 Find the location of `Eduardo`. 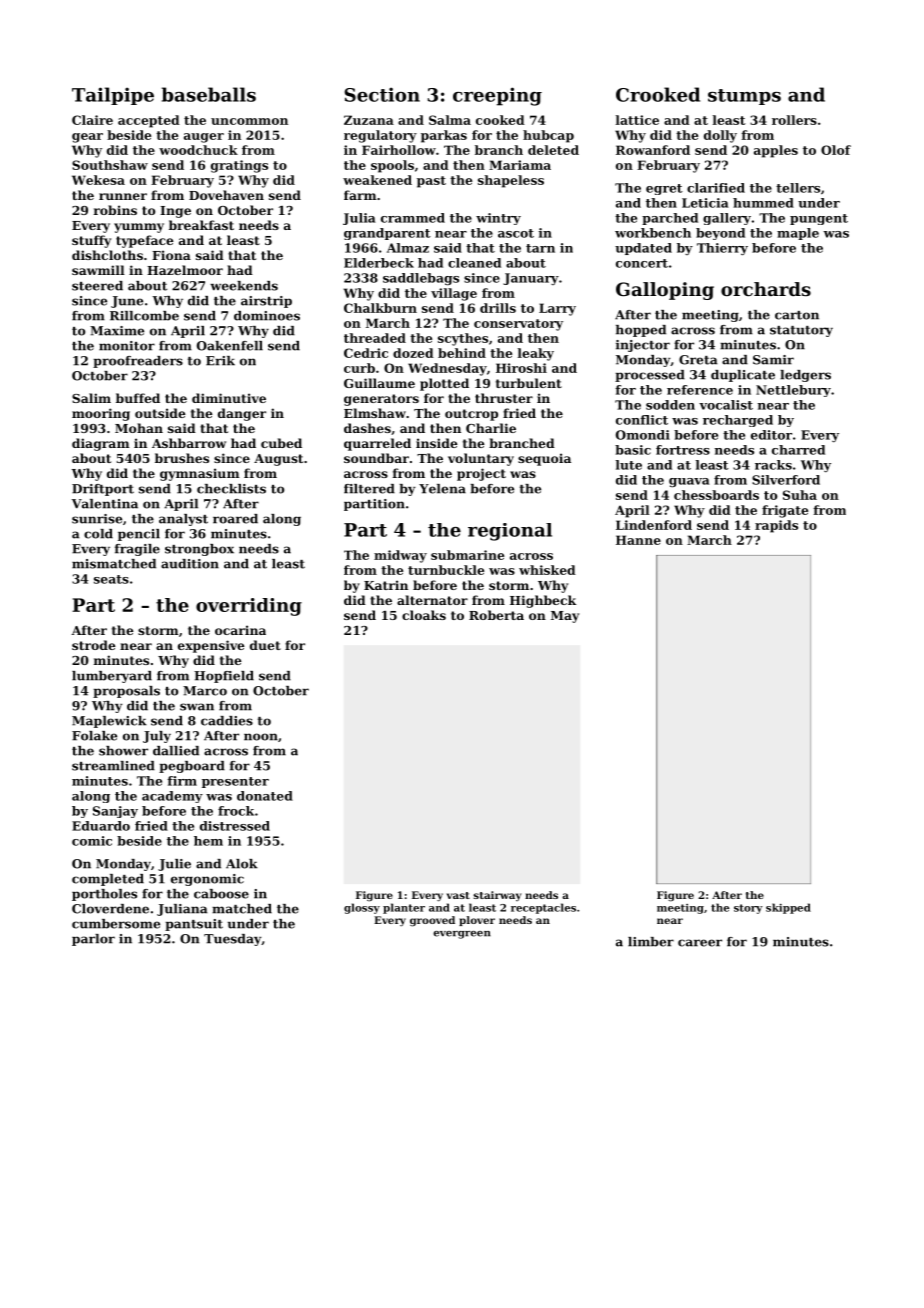

Eduardo is located at coordinates (101, 826).
